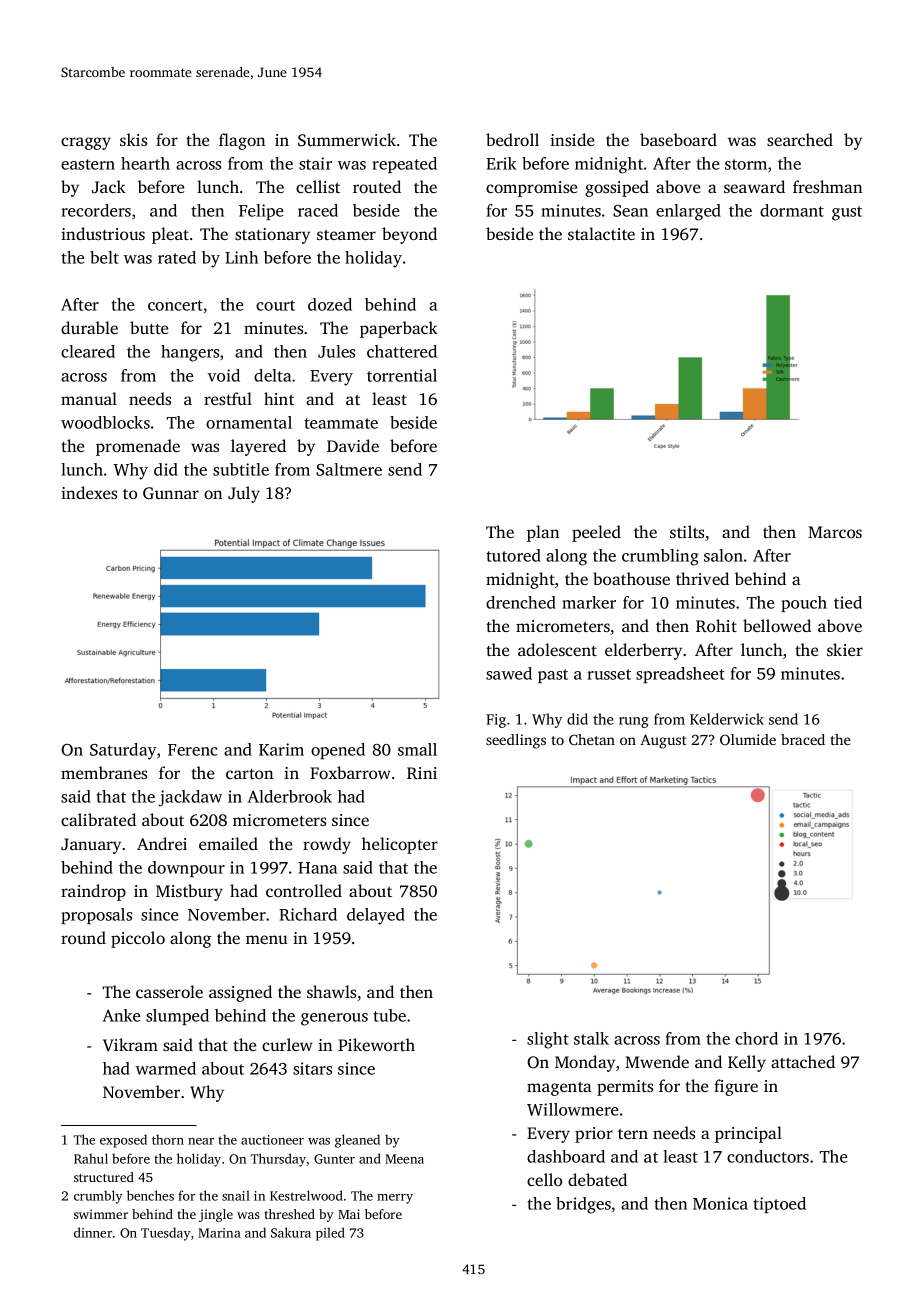 This document has height=1311, width=924. I want to click on Felipe, so click(261, 212).
